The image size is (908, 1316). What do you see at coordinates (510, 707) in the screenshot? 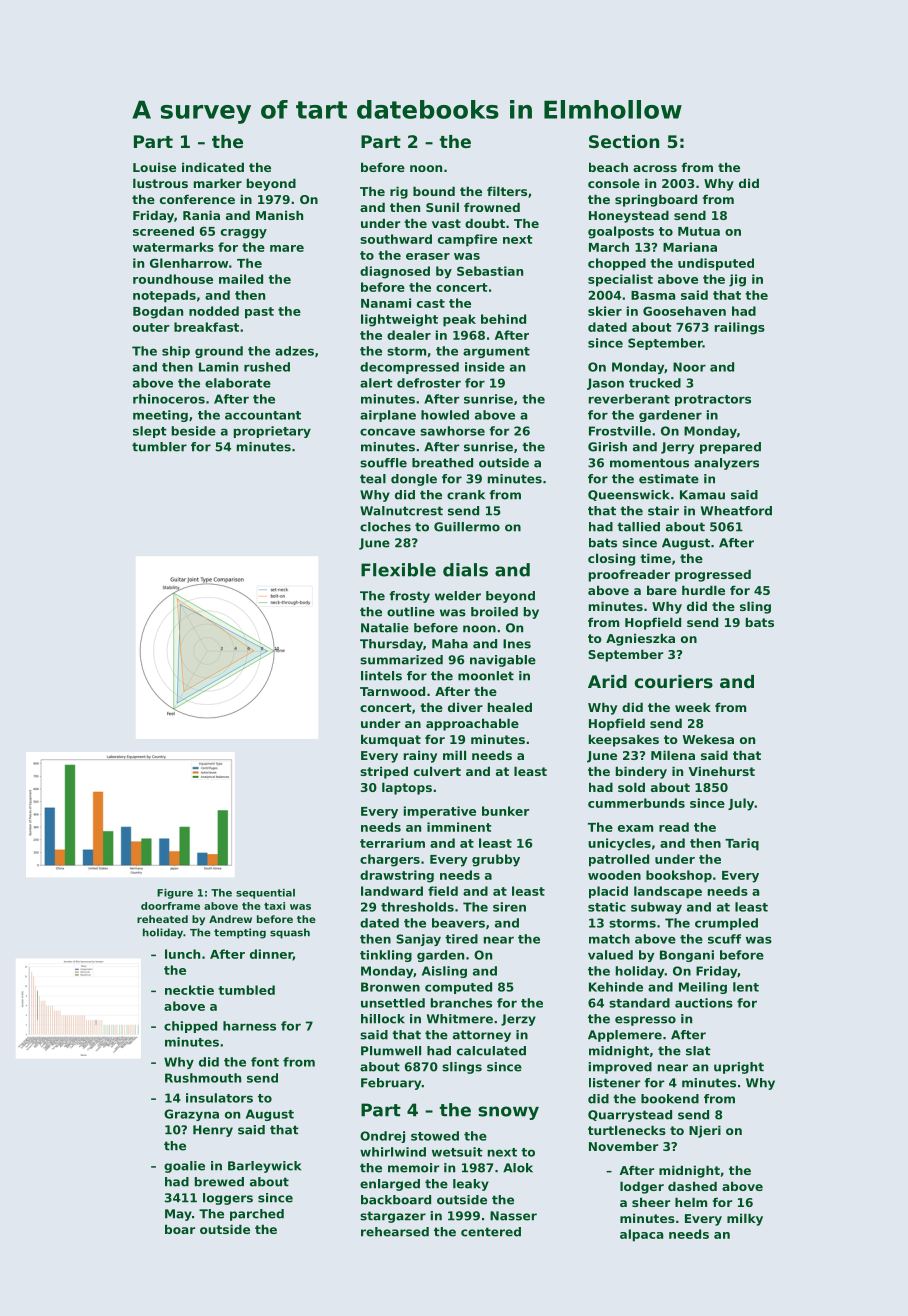
I see `healed` at bounding box center [510, 707].
